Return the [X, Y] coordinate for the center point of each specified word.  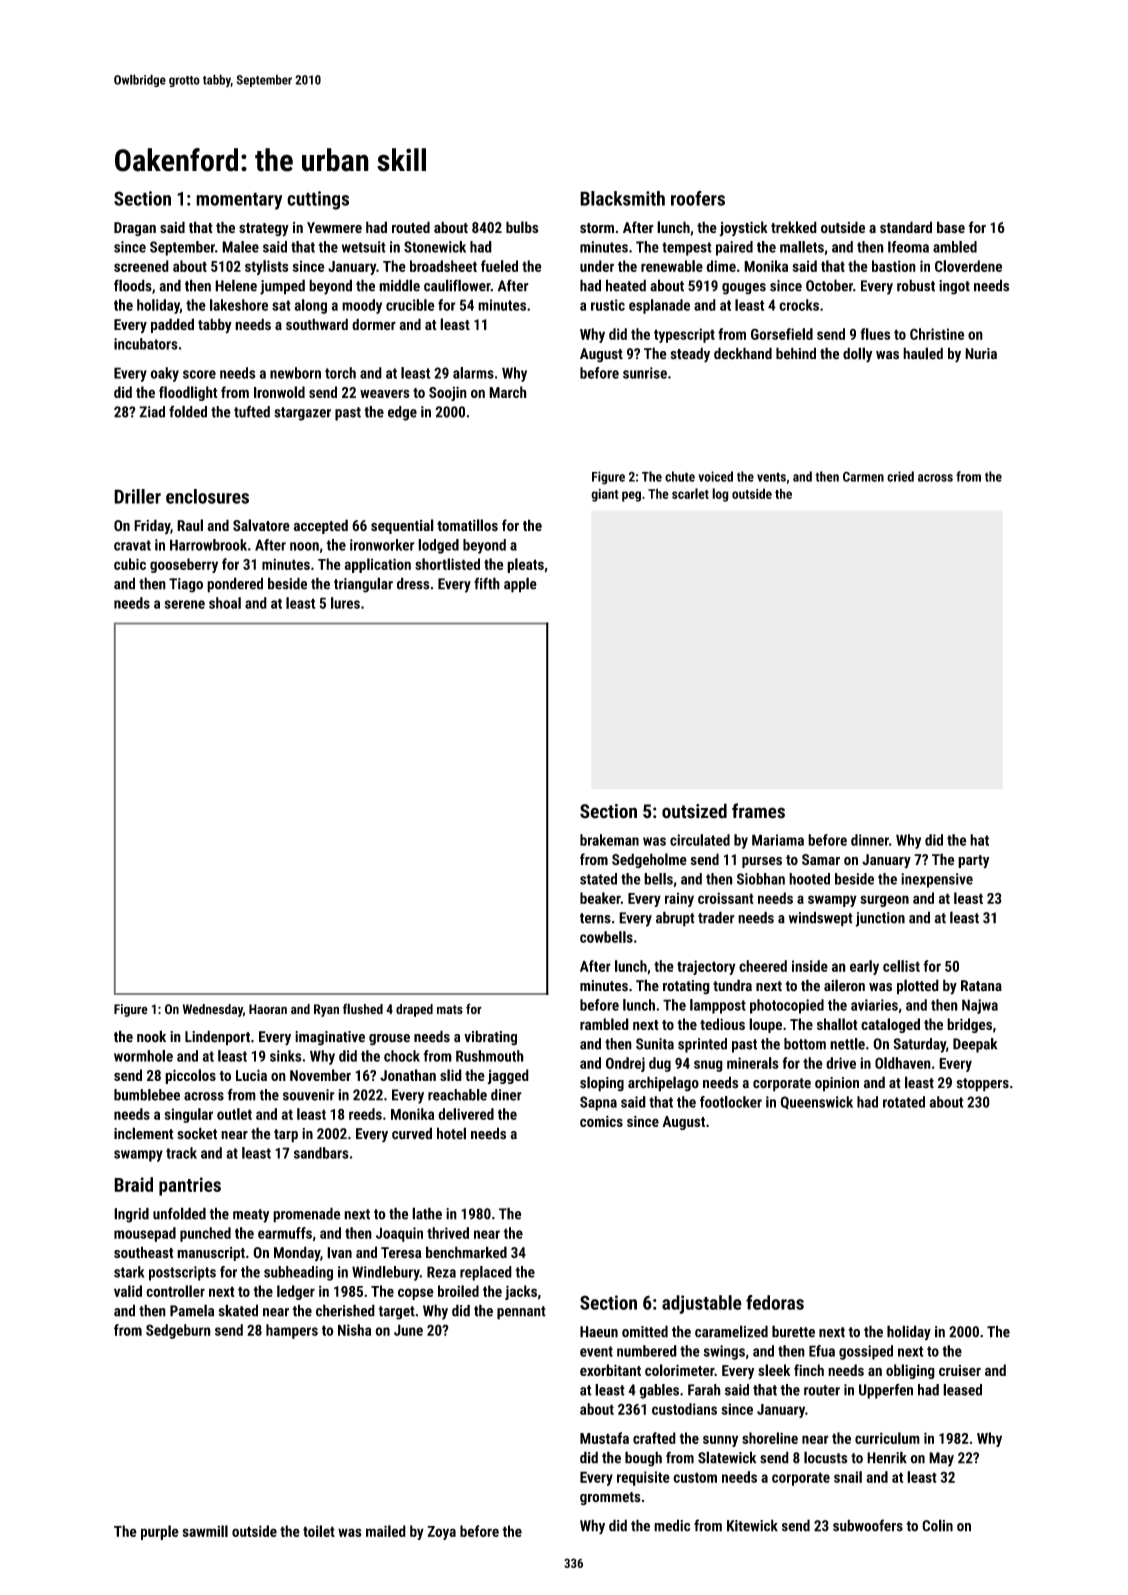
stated [598, 879]
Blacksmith [622, 198]
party [973, 862]
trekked [794, 227]
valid [128, 1291]
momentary [239, 201]
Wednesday [212, 1010]
